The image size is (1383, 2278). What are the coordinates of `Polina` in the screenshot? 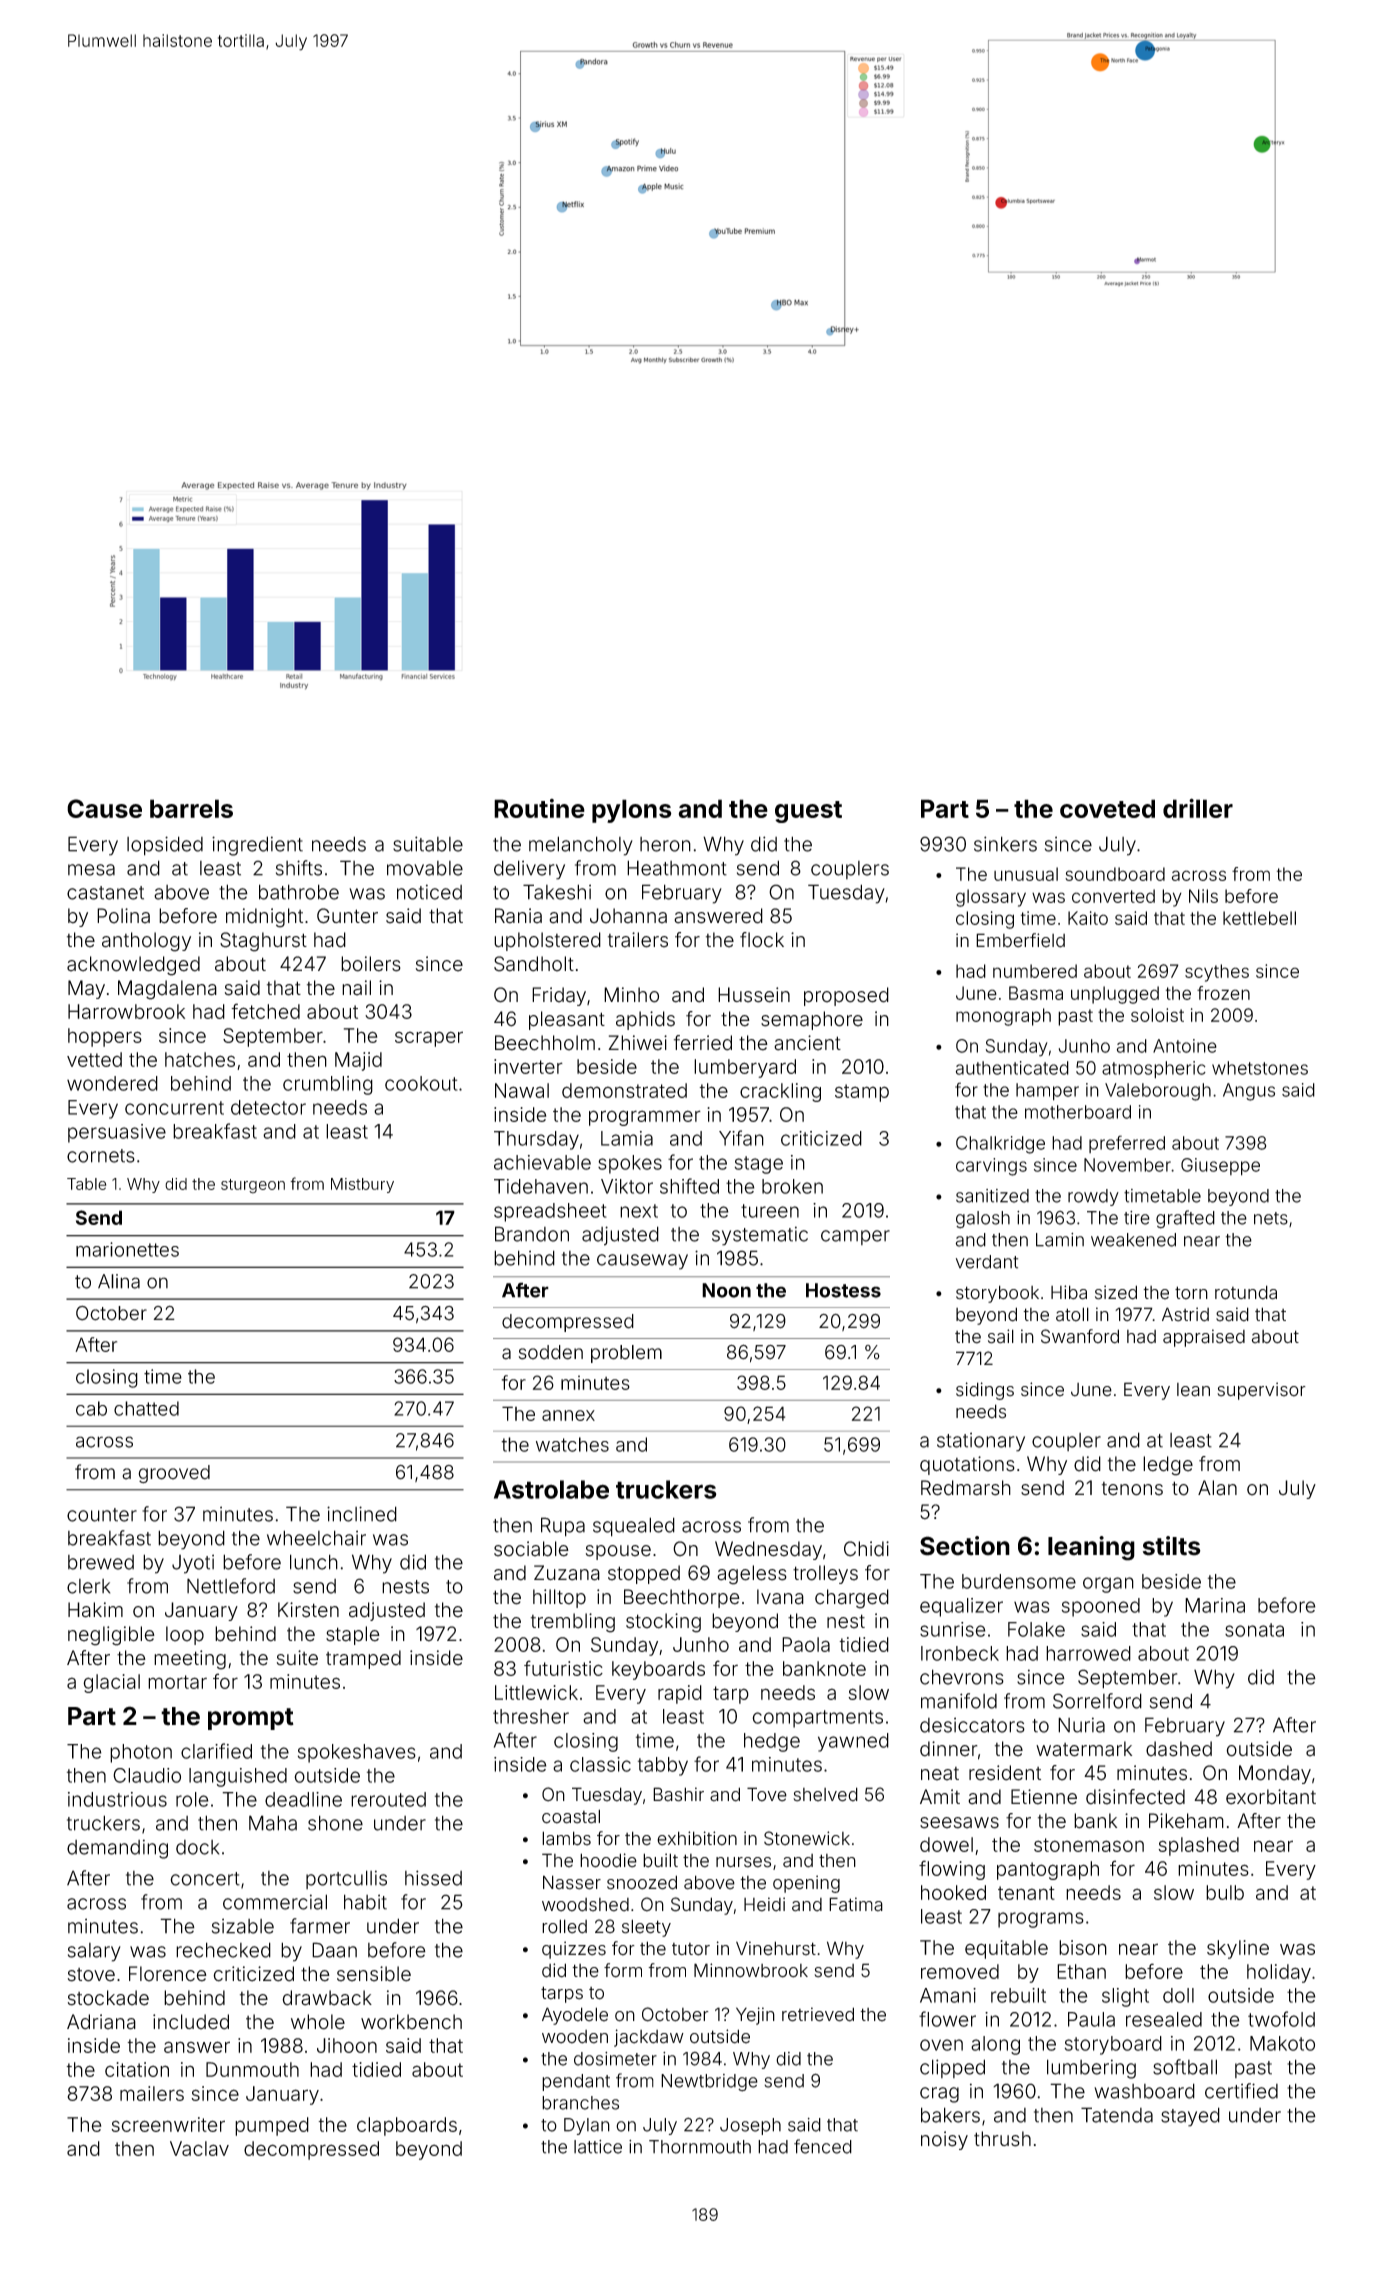 It's located at (123, 916).
